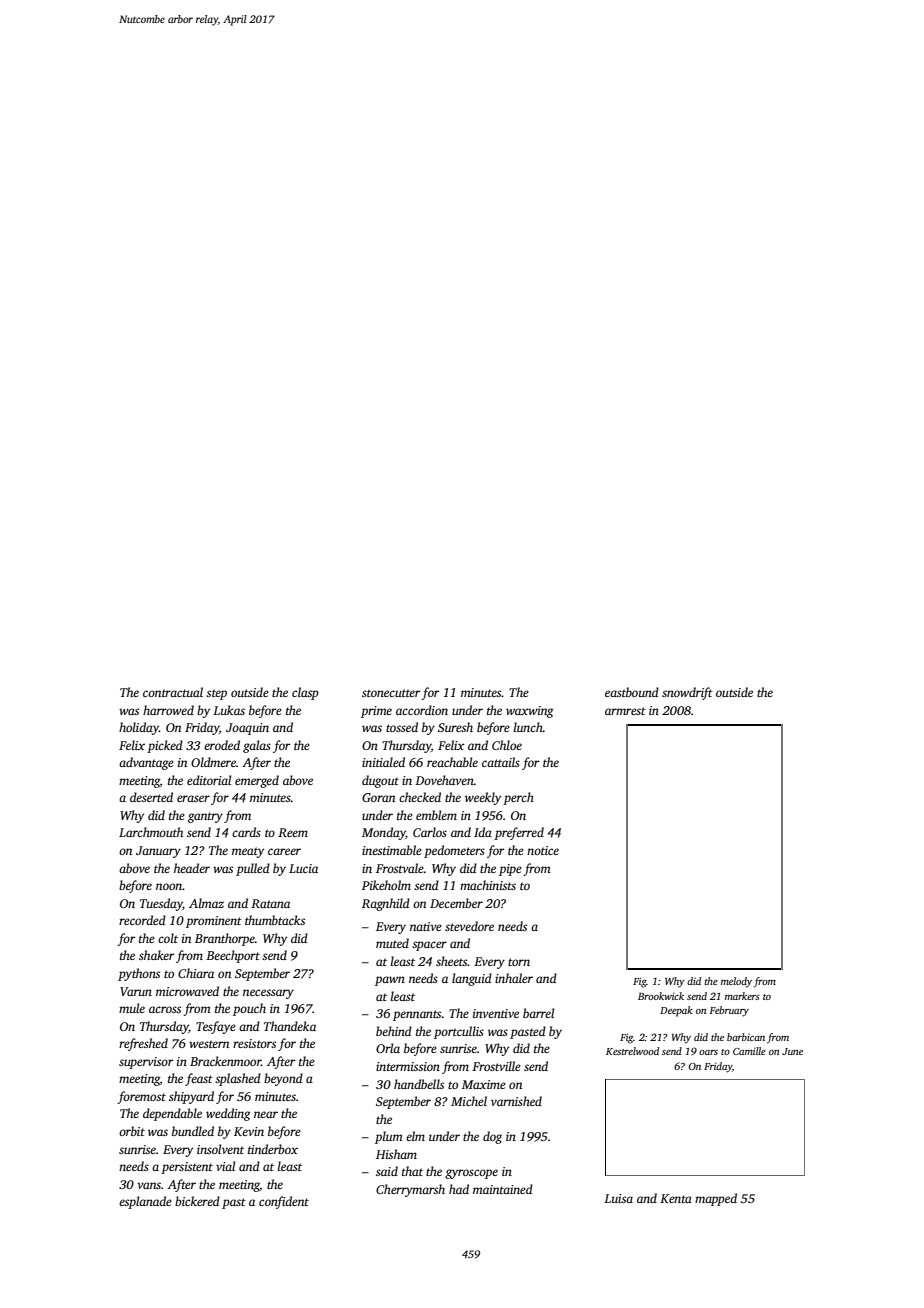 Image resolution: width=924 pixels, height=1308 pixels. What do you see at coordinates (165, 746) in the screenshot?
I see `picked` at bounding box center [165, 746].
